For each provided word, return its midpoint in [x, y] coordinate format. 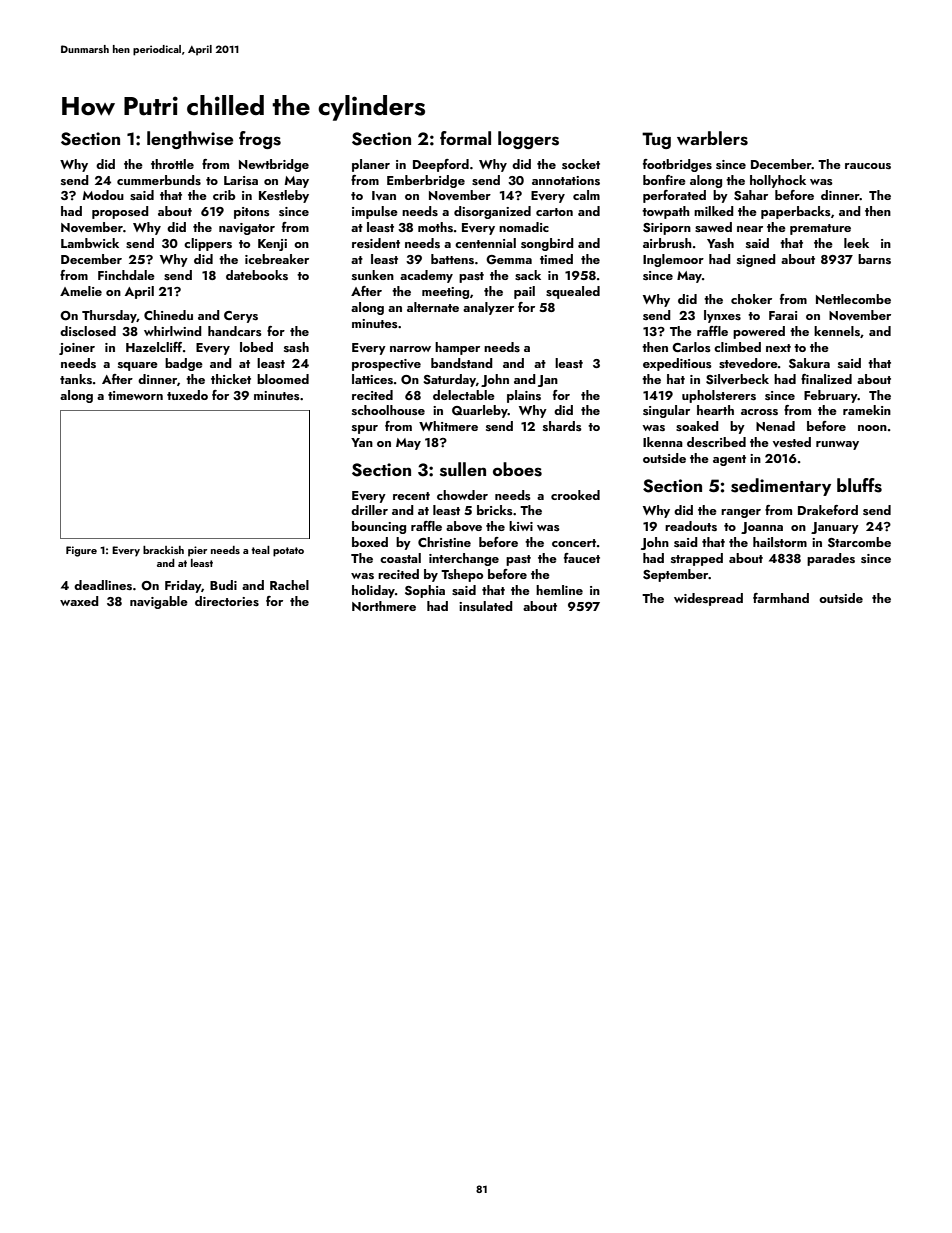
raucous [868, 166]
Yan [362, 442]
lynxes [722, 316]
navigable [159, 602]
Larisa [241, 180]
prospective [386, 365]
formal [465, 138]
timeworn [135, 395]
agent [729, 460]
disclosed [88, 331]
